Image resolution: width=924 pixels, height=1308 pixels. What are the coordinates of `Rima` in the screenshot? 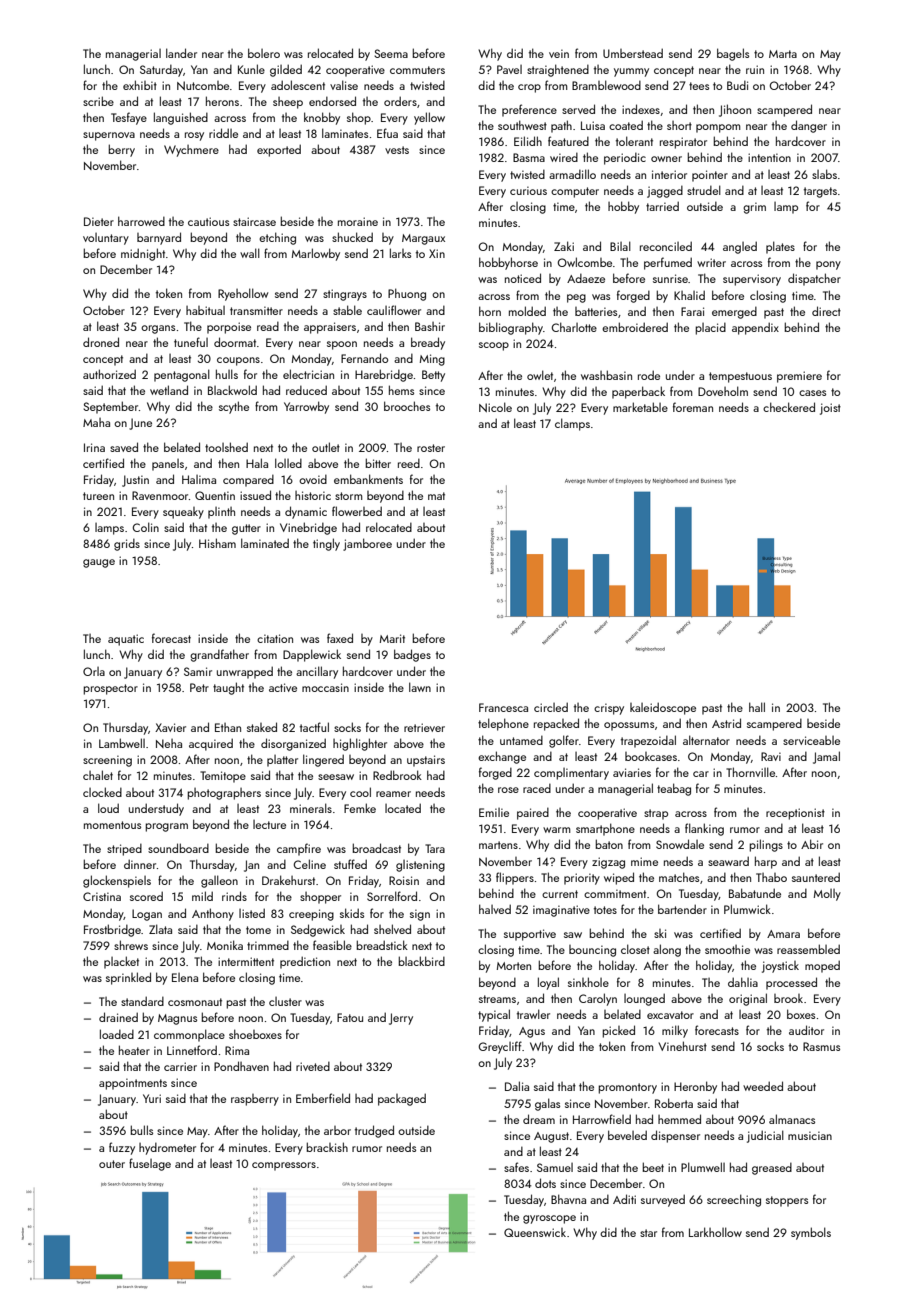 It's located at (237, 1050).
